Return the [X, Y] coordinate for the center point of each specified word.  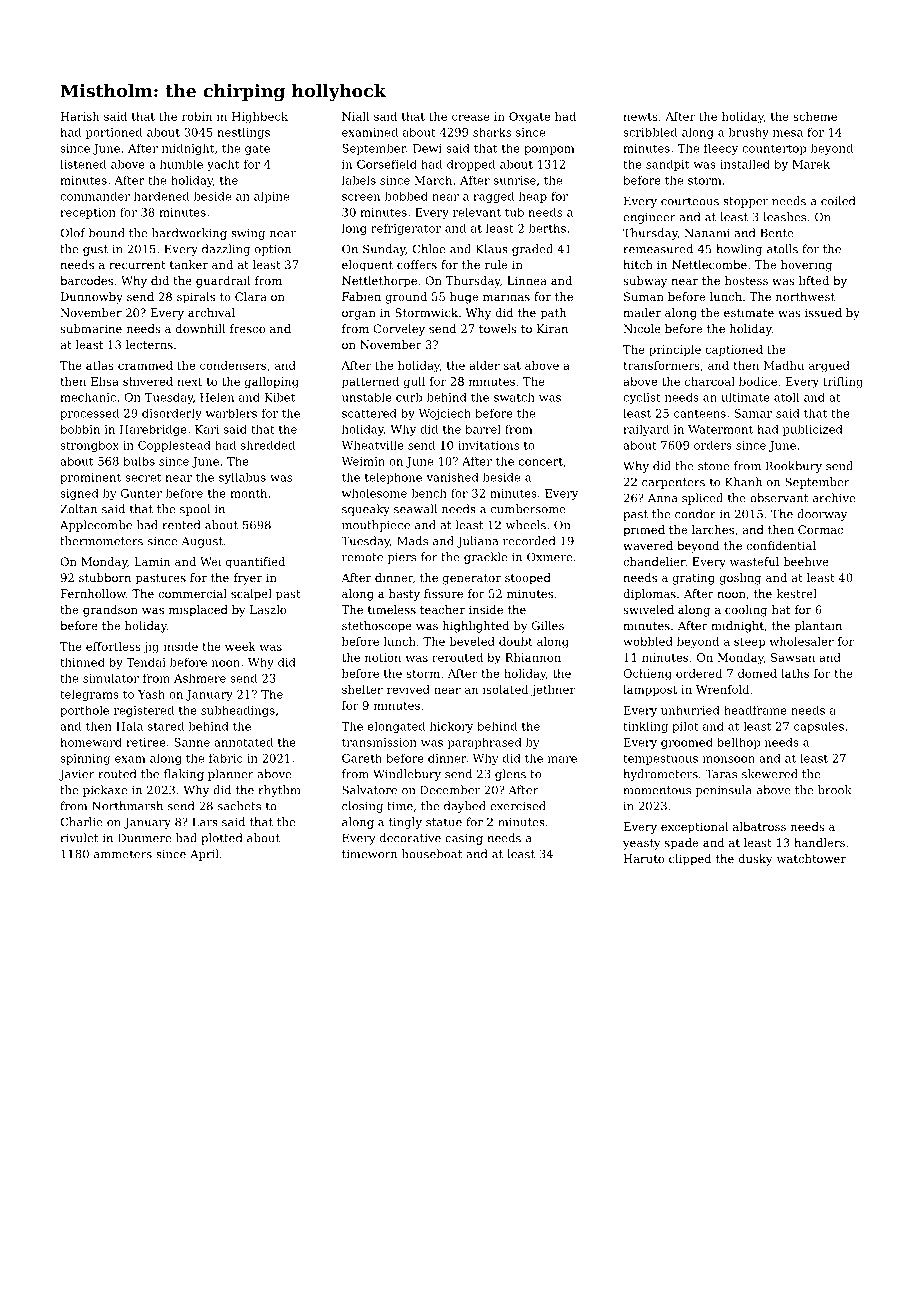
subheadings [238, 711]
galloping [272, 383]
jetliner [553, 691]
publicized [813, 430]
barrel [483, 429]
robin [197, 116]
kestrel [796, 593]
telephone [393, 478]
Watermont [720, 429]
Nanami [707, 233]
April [204, 855]
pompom [549, 150]
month [248, 493]
